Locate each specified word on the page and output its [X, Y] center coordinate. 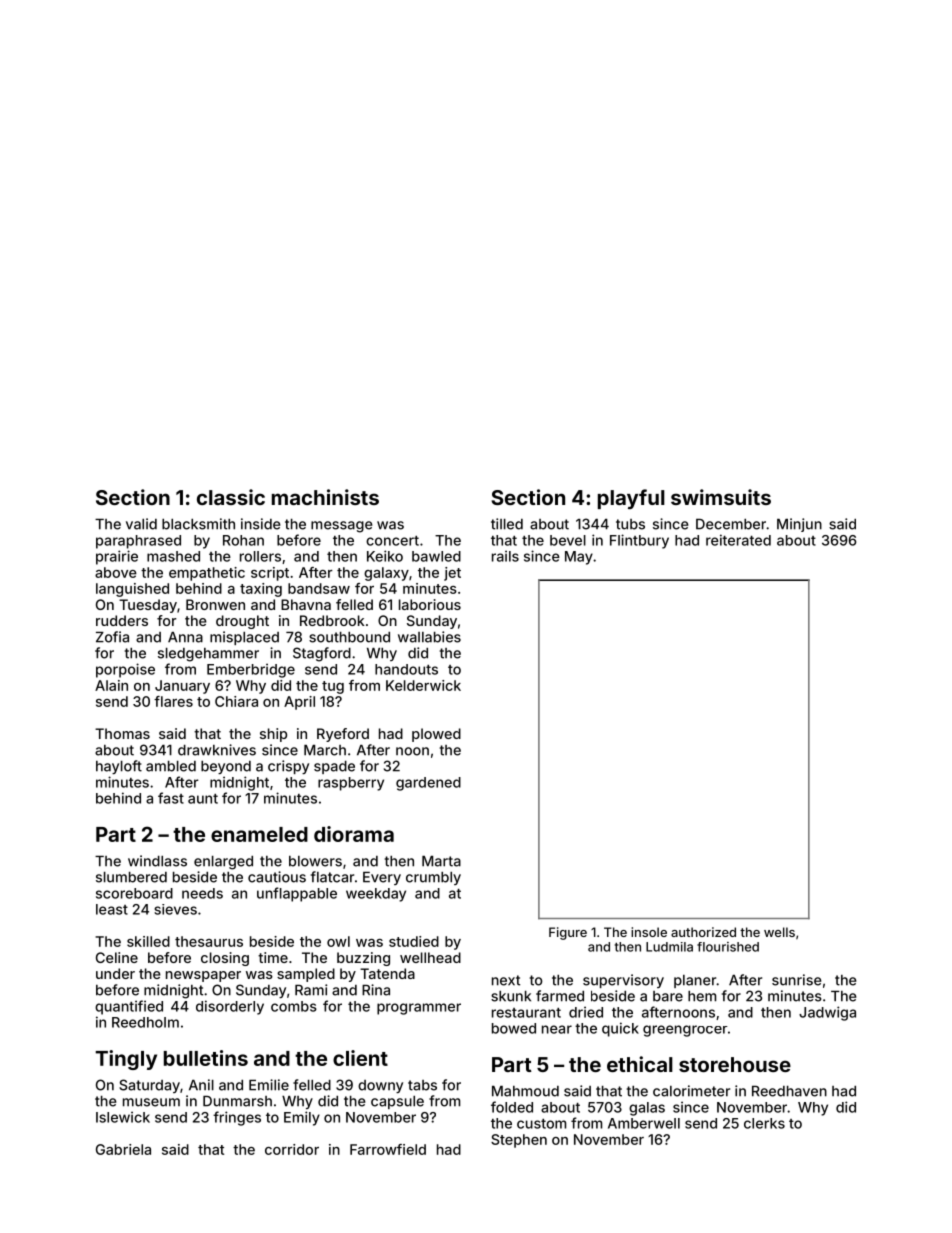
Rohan [243, 540]
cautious [277, 877]
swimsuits [721, 497]
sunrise [796, 980]
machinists [325, 497]
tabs [422, 1085]
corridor [292, 1149]
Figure [568, 933]
